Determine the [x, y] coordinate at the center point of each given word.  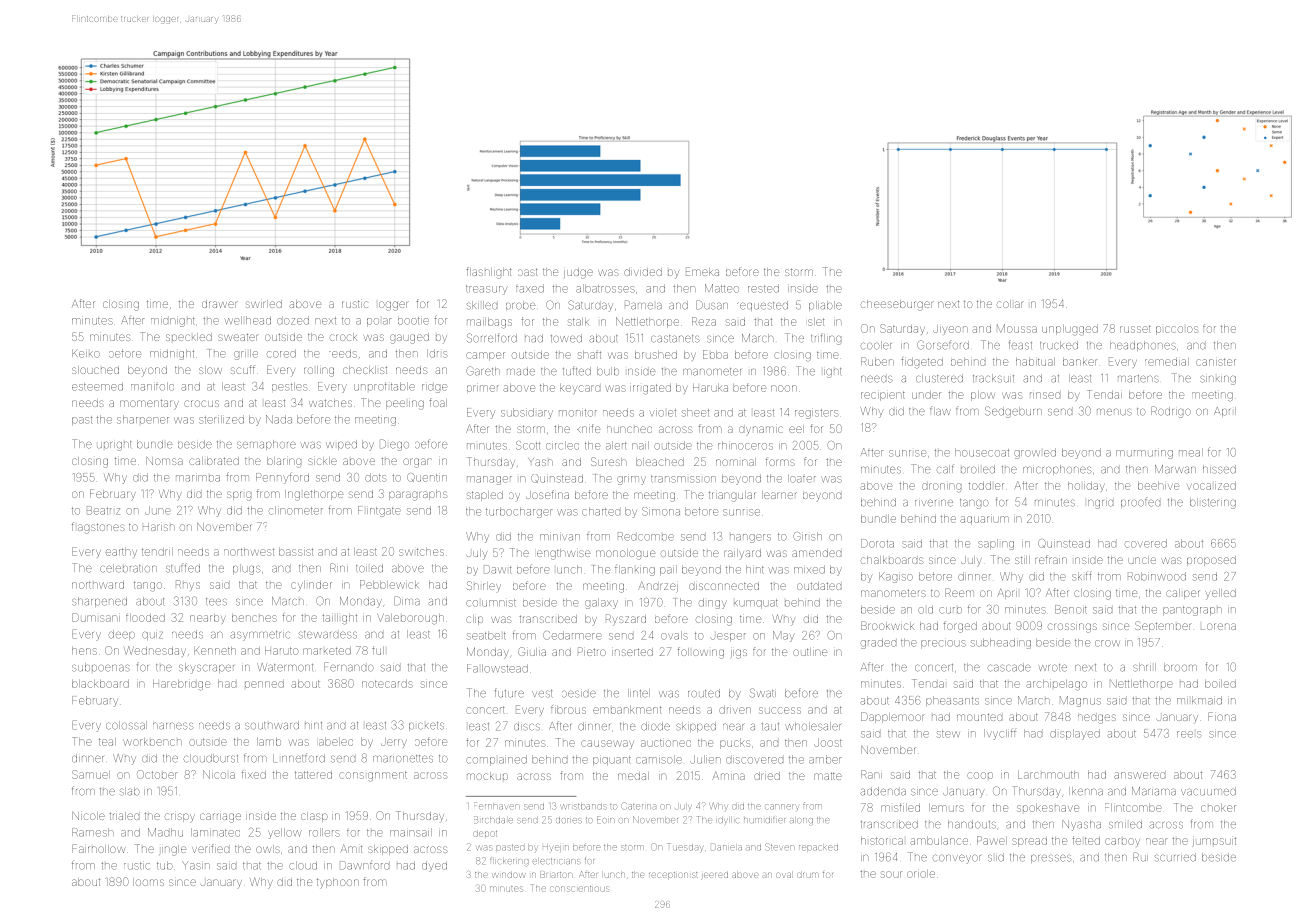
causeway [607, 744]
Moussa [1017, 328]
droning [941, 488]
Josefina [547, 494]
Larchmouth [1048, 775]
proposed [1211, 561]
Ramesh [93, 832]
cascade [1009, 667]
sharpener [143, 419]
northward [98, 585]
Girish [807, 536]
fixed [254, 775]
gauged [409, 338]
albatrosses [605, 288]
